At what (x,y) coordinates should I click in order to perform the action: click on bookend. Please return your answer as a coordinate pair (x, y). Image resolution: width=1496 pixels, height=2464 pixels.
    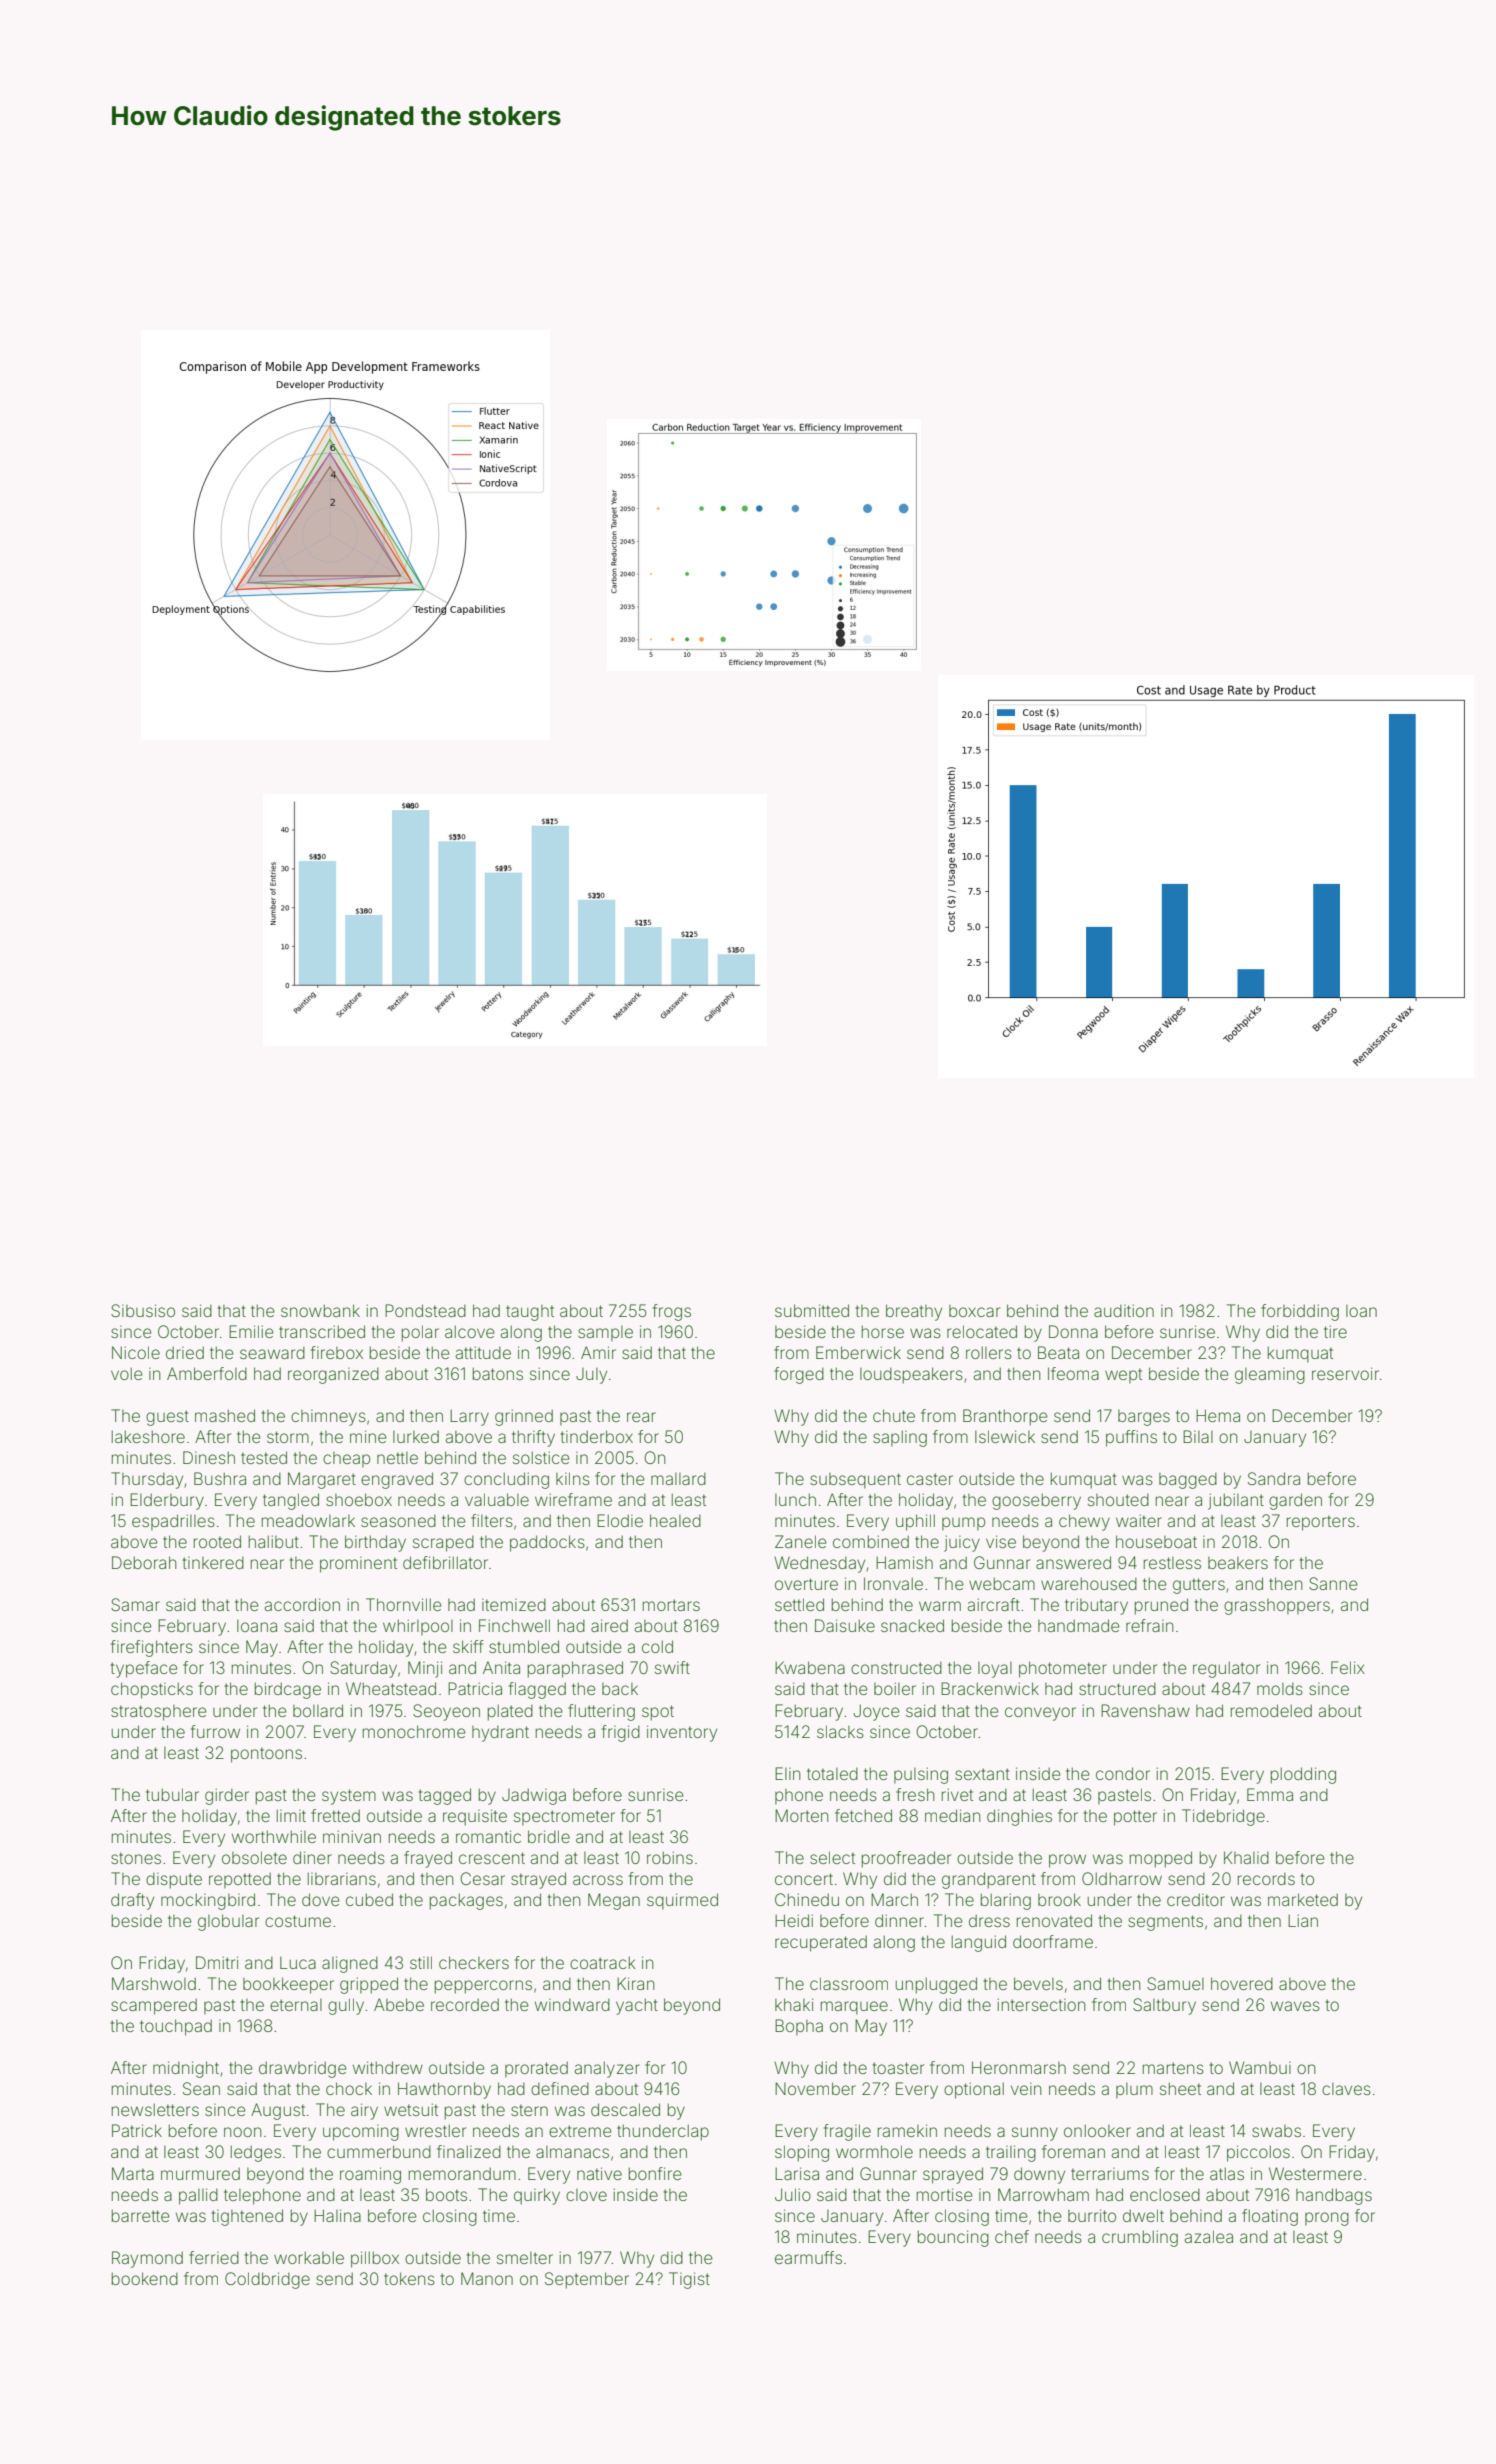
    Looking at the image, I should click on (145, 2278).
